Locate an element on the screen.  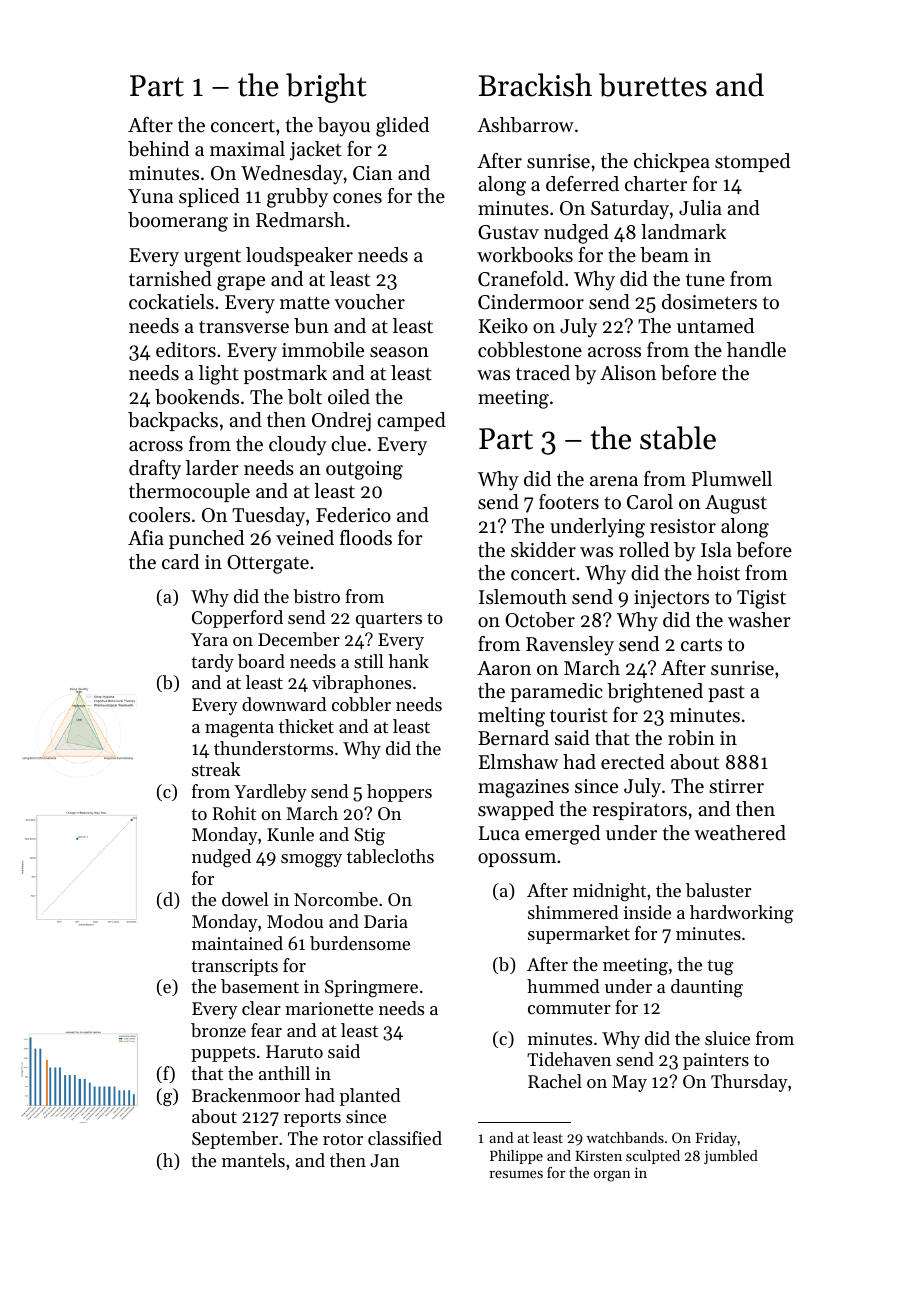
board is located at coordinates (261, 661).
